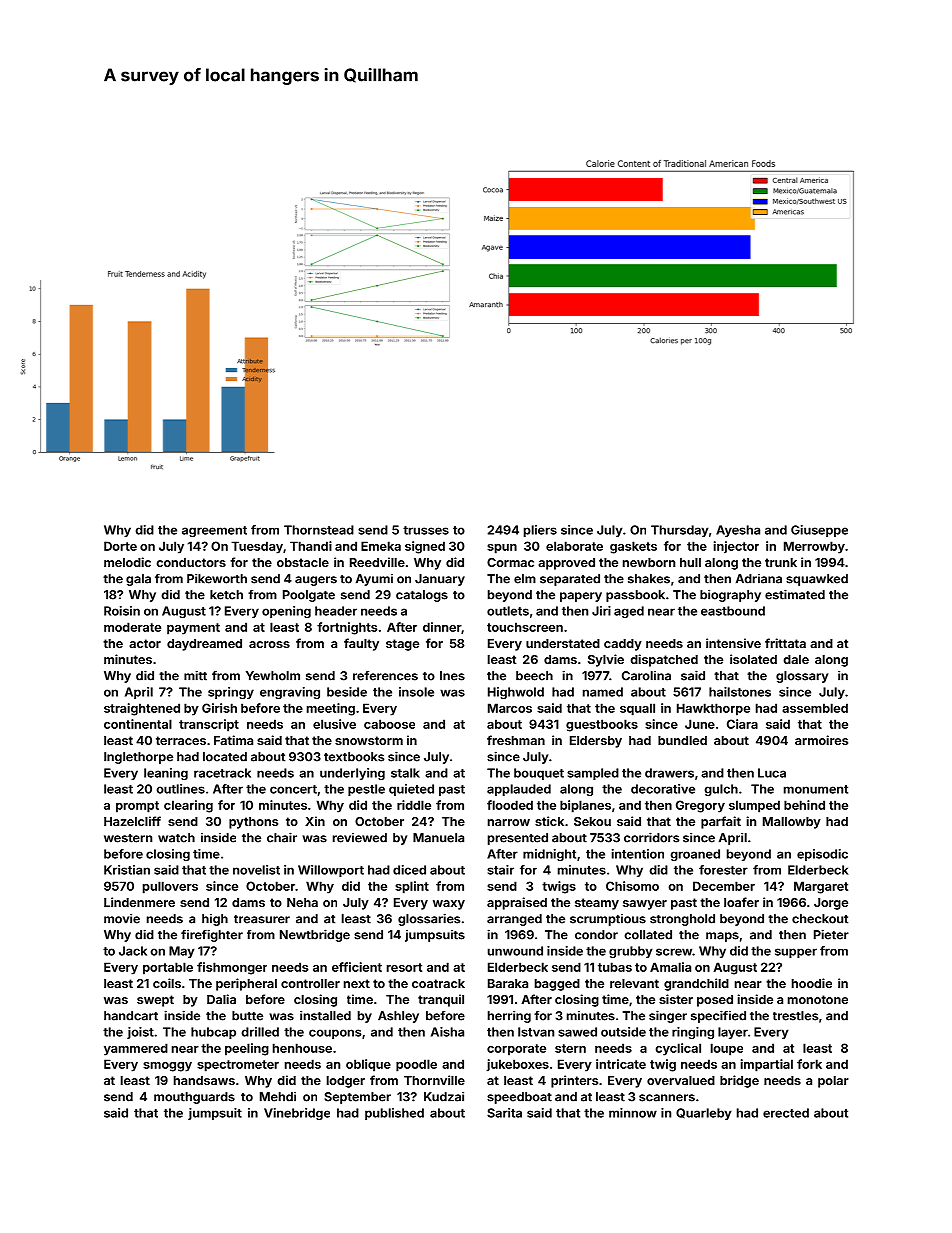 This document has width=952, height=1233. Describe the element at coordinates (194, 1098) in the document. I see `mouthguards` at that location.
